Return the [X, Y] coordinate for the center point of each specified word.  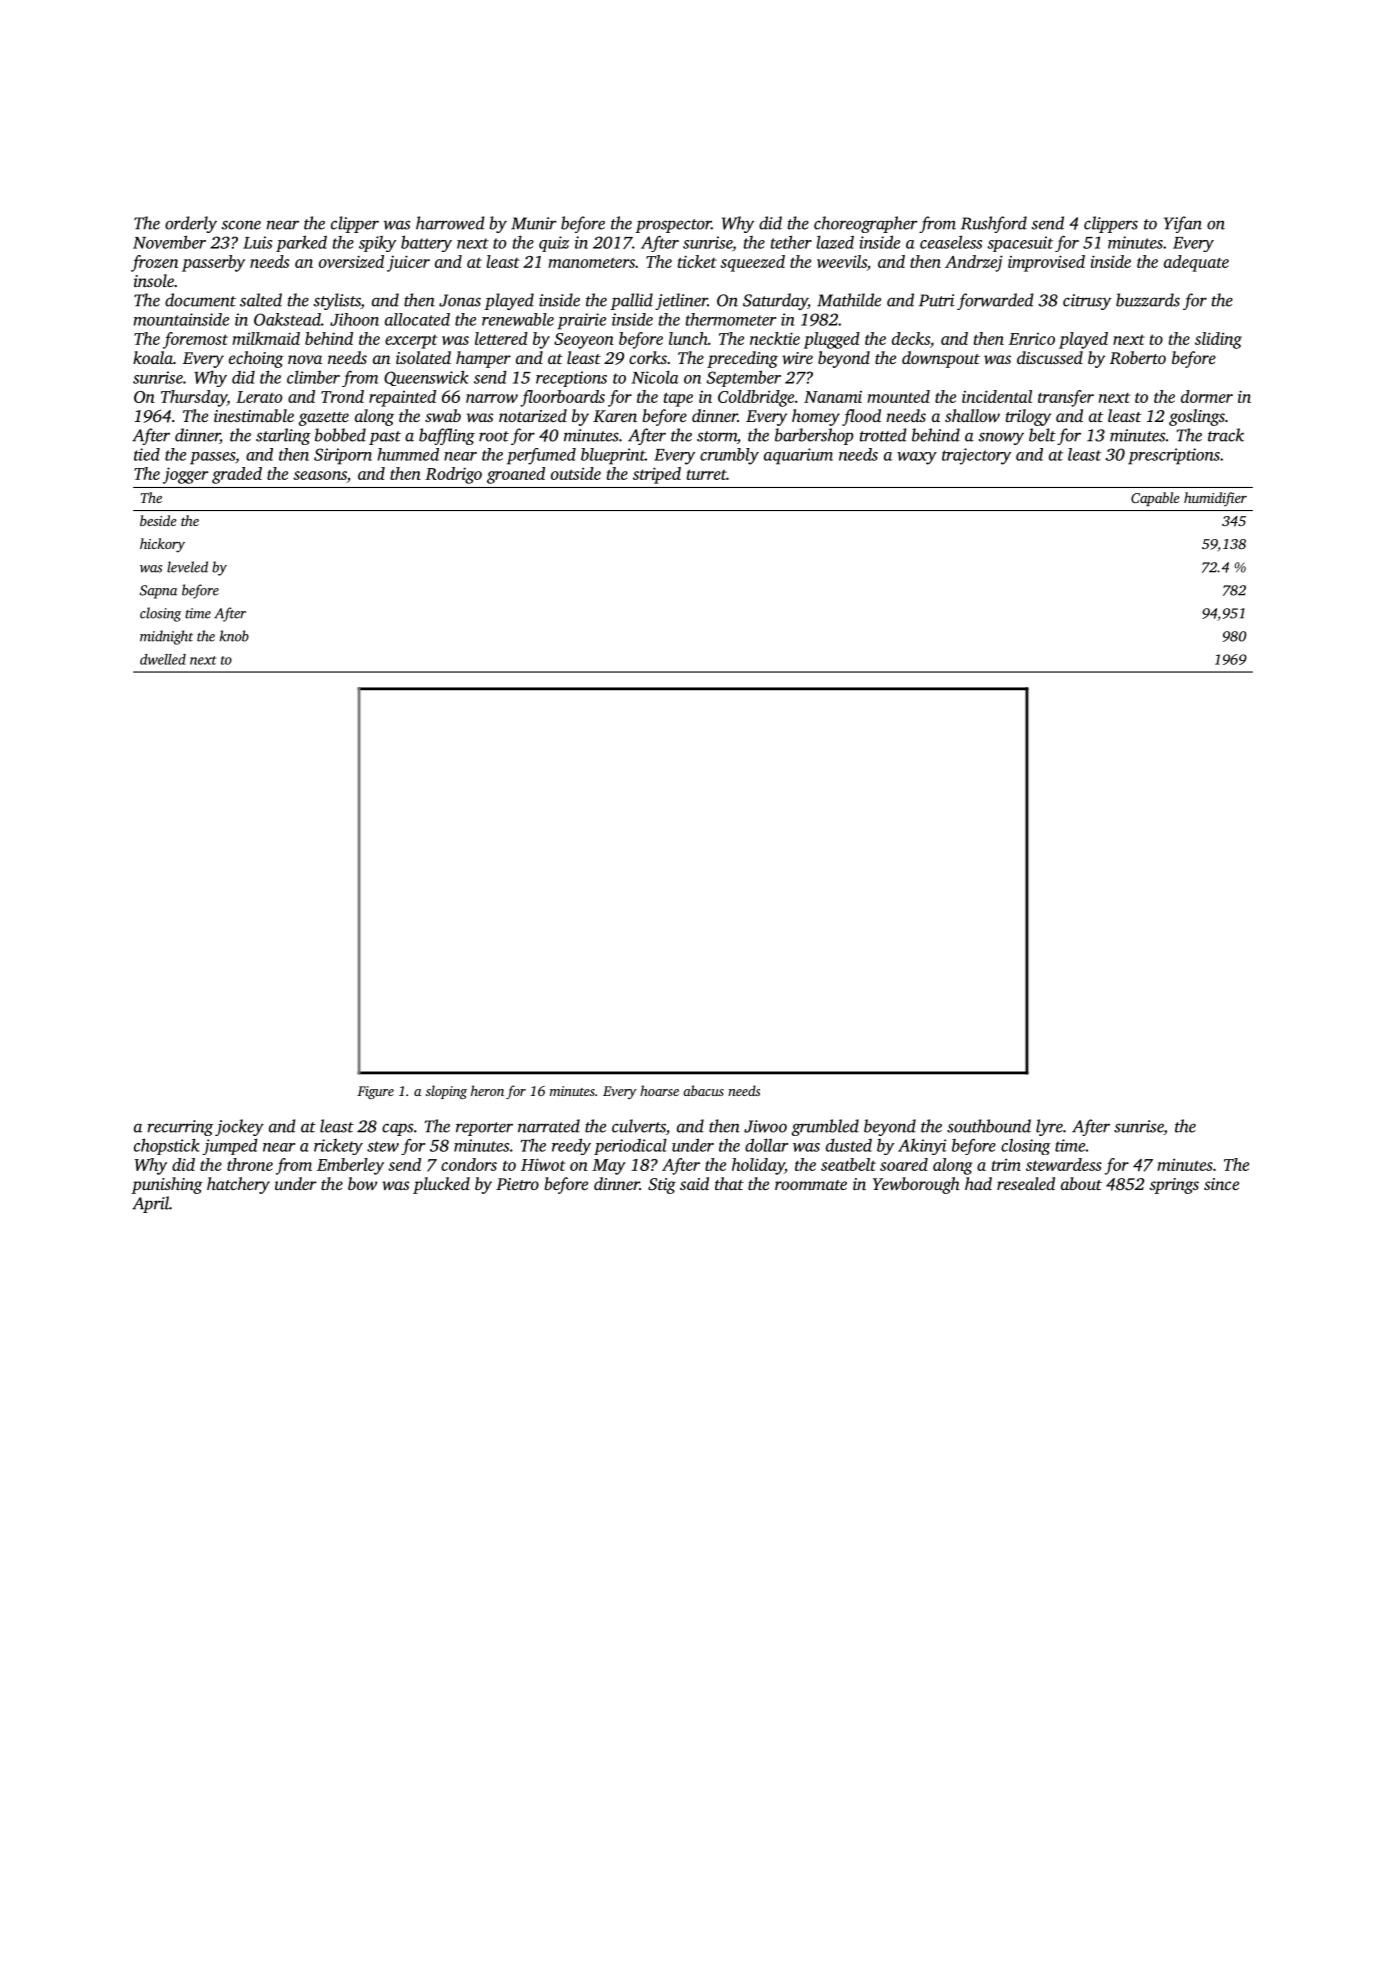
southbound [989, 1126]
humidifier [1215, 499]
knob [234, 636]
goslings [1197, 417]
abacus [703, 1090]
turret [707, 474]
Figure [375, 1092]
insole [154, 280]
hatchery [238, 1185]
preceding [742, 359]
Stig [662, 1186]
